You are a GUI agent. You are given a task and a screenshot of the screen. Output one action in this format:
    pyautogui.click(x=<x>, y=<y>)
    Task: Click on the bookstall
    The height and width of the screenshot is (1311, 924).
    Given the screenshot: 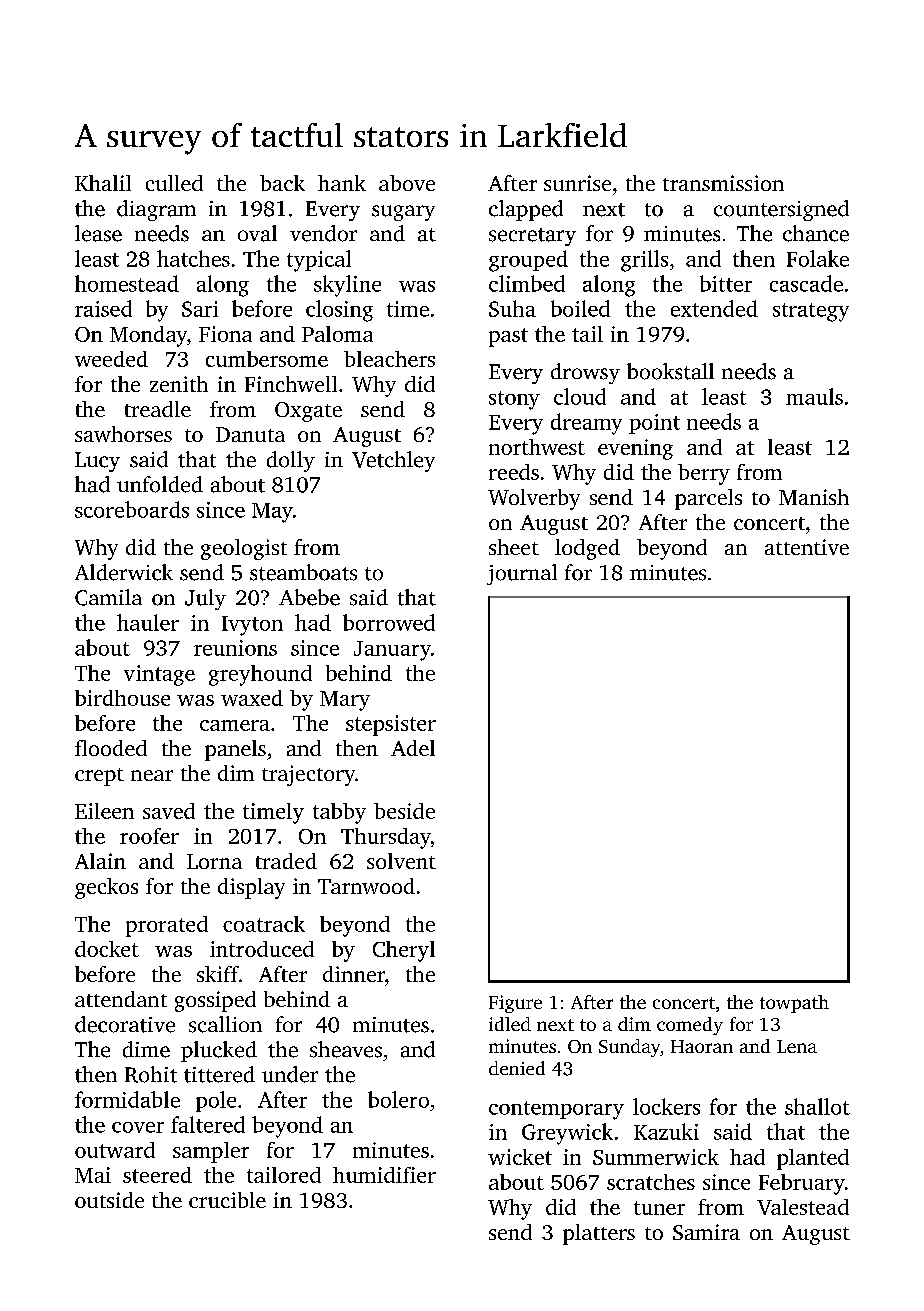 What is the action you would take?
    pyautogui.click(x=670, y=371)
